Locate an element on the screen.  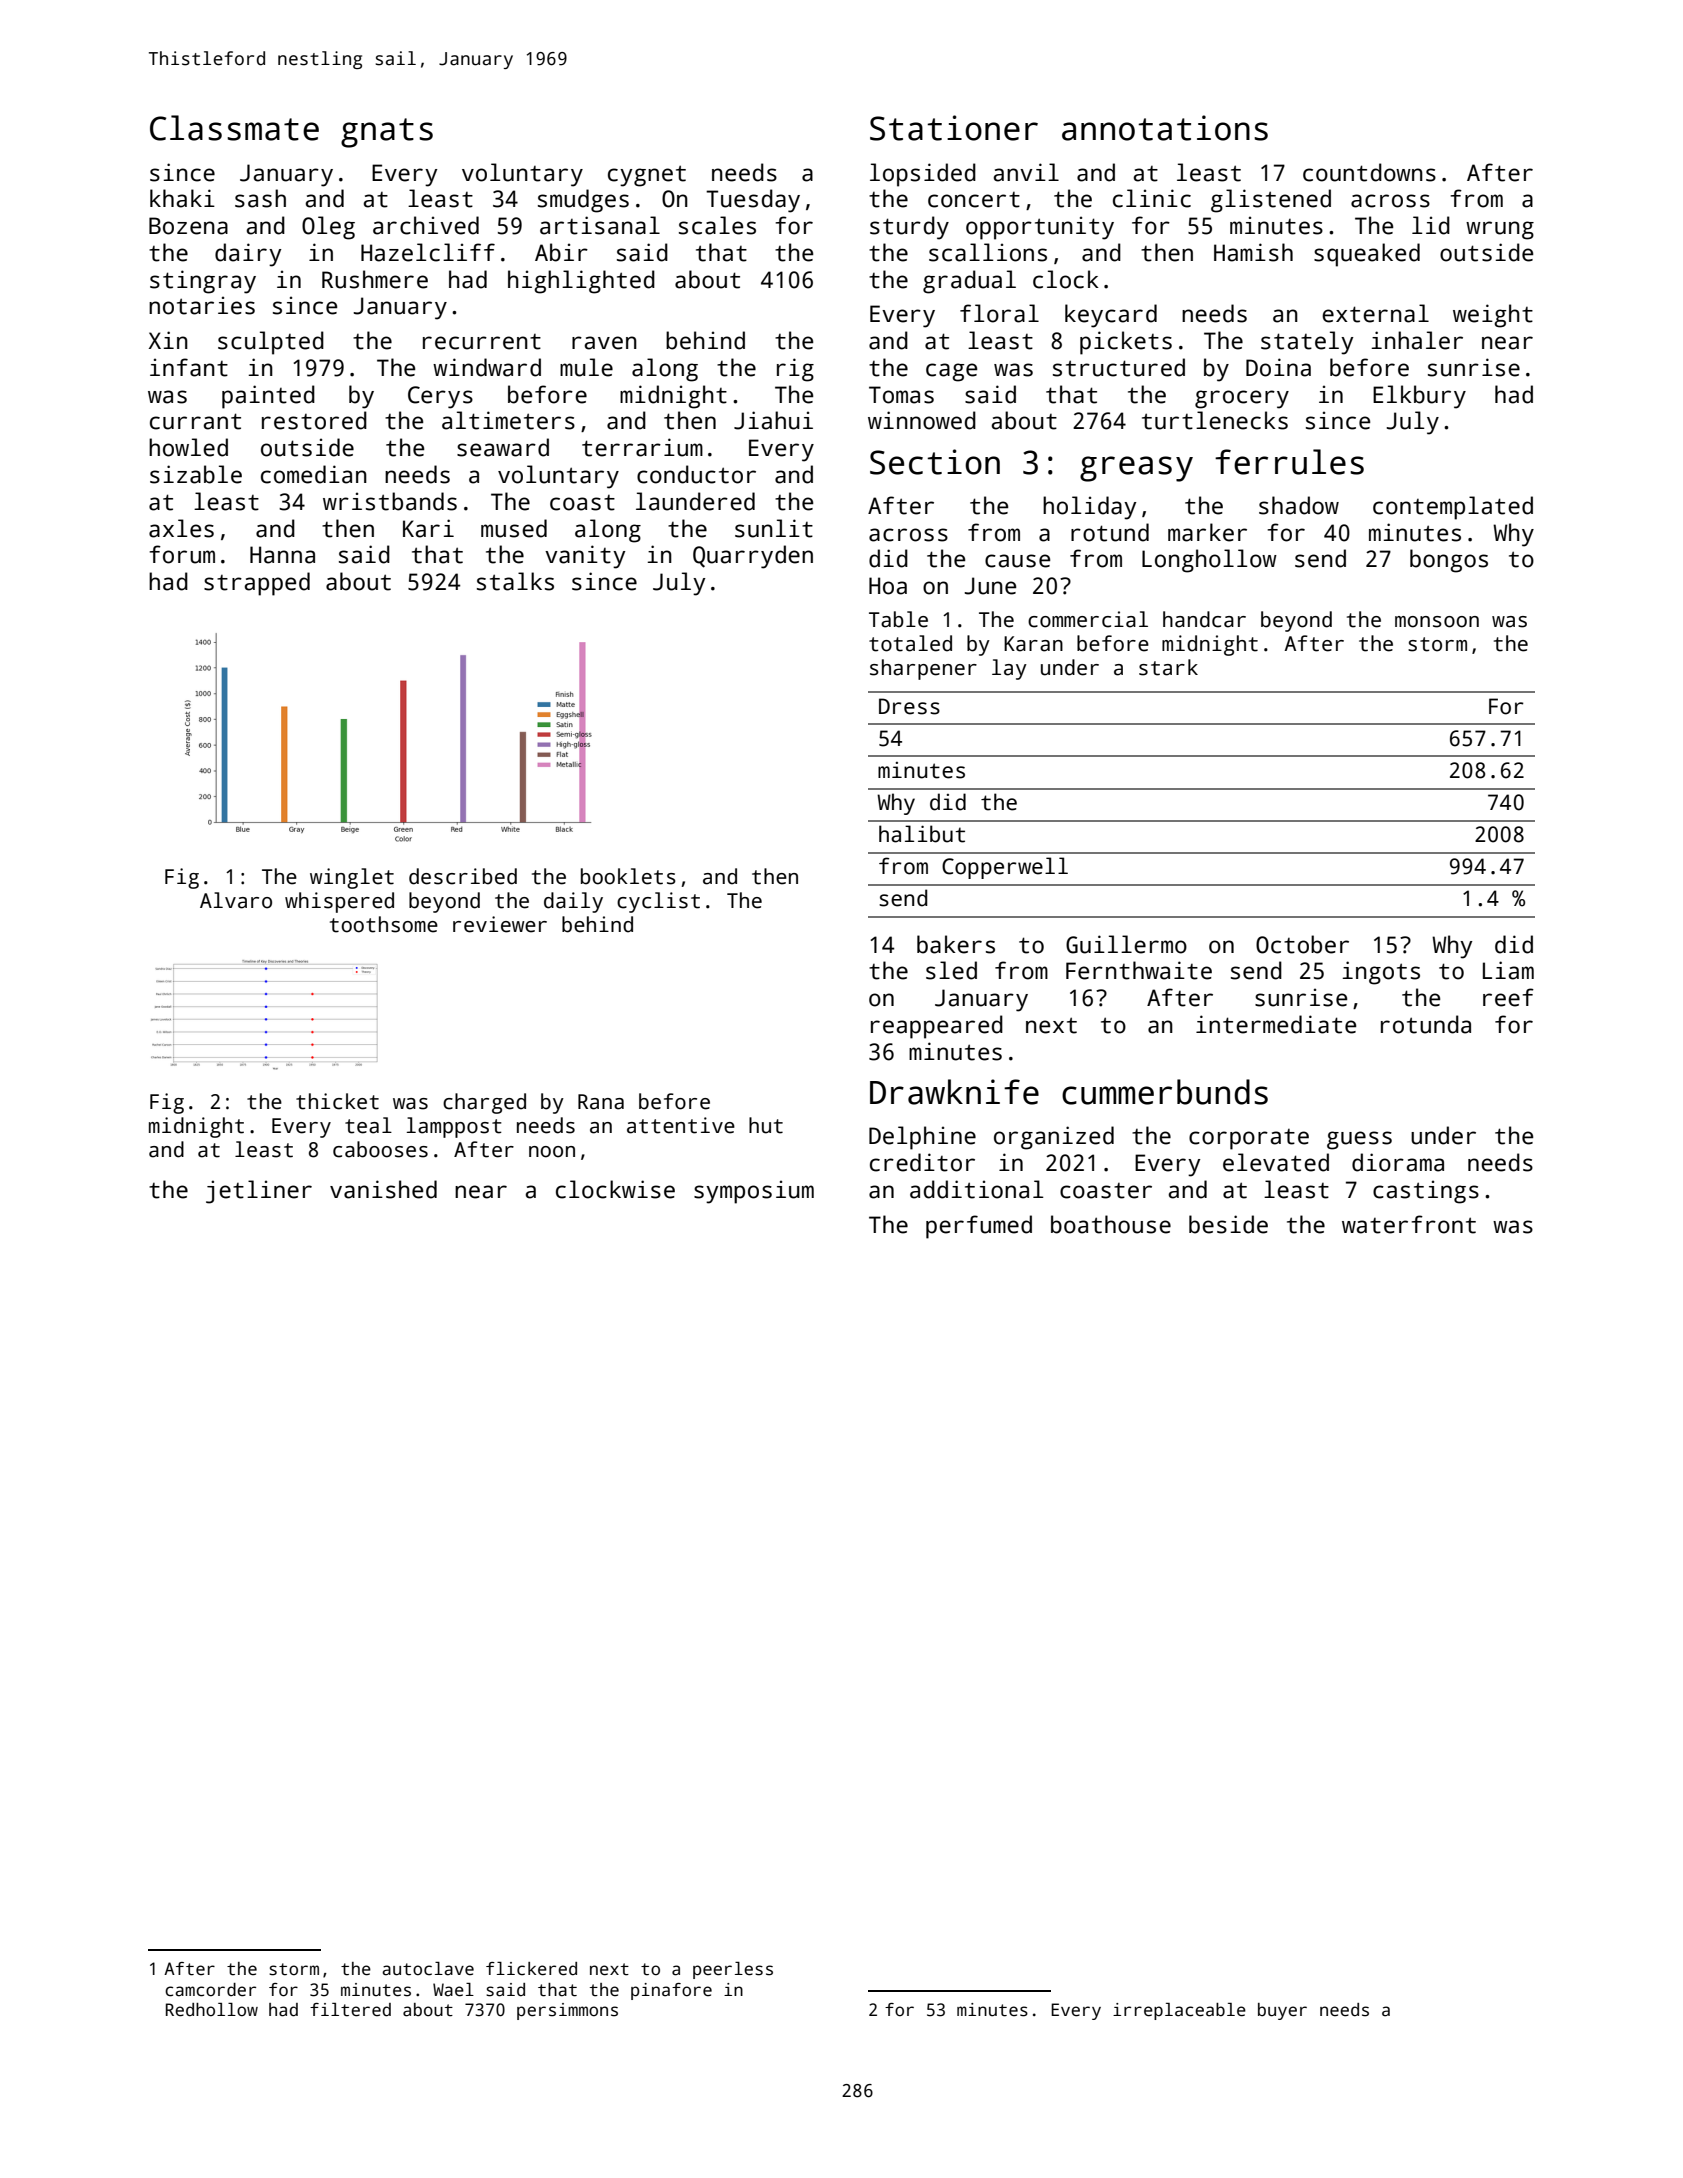
waterfront is located at coordinates (1409, 1224).
